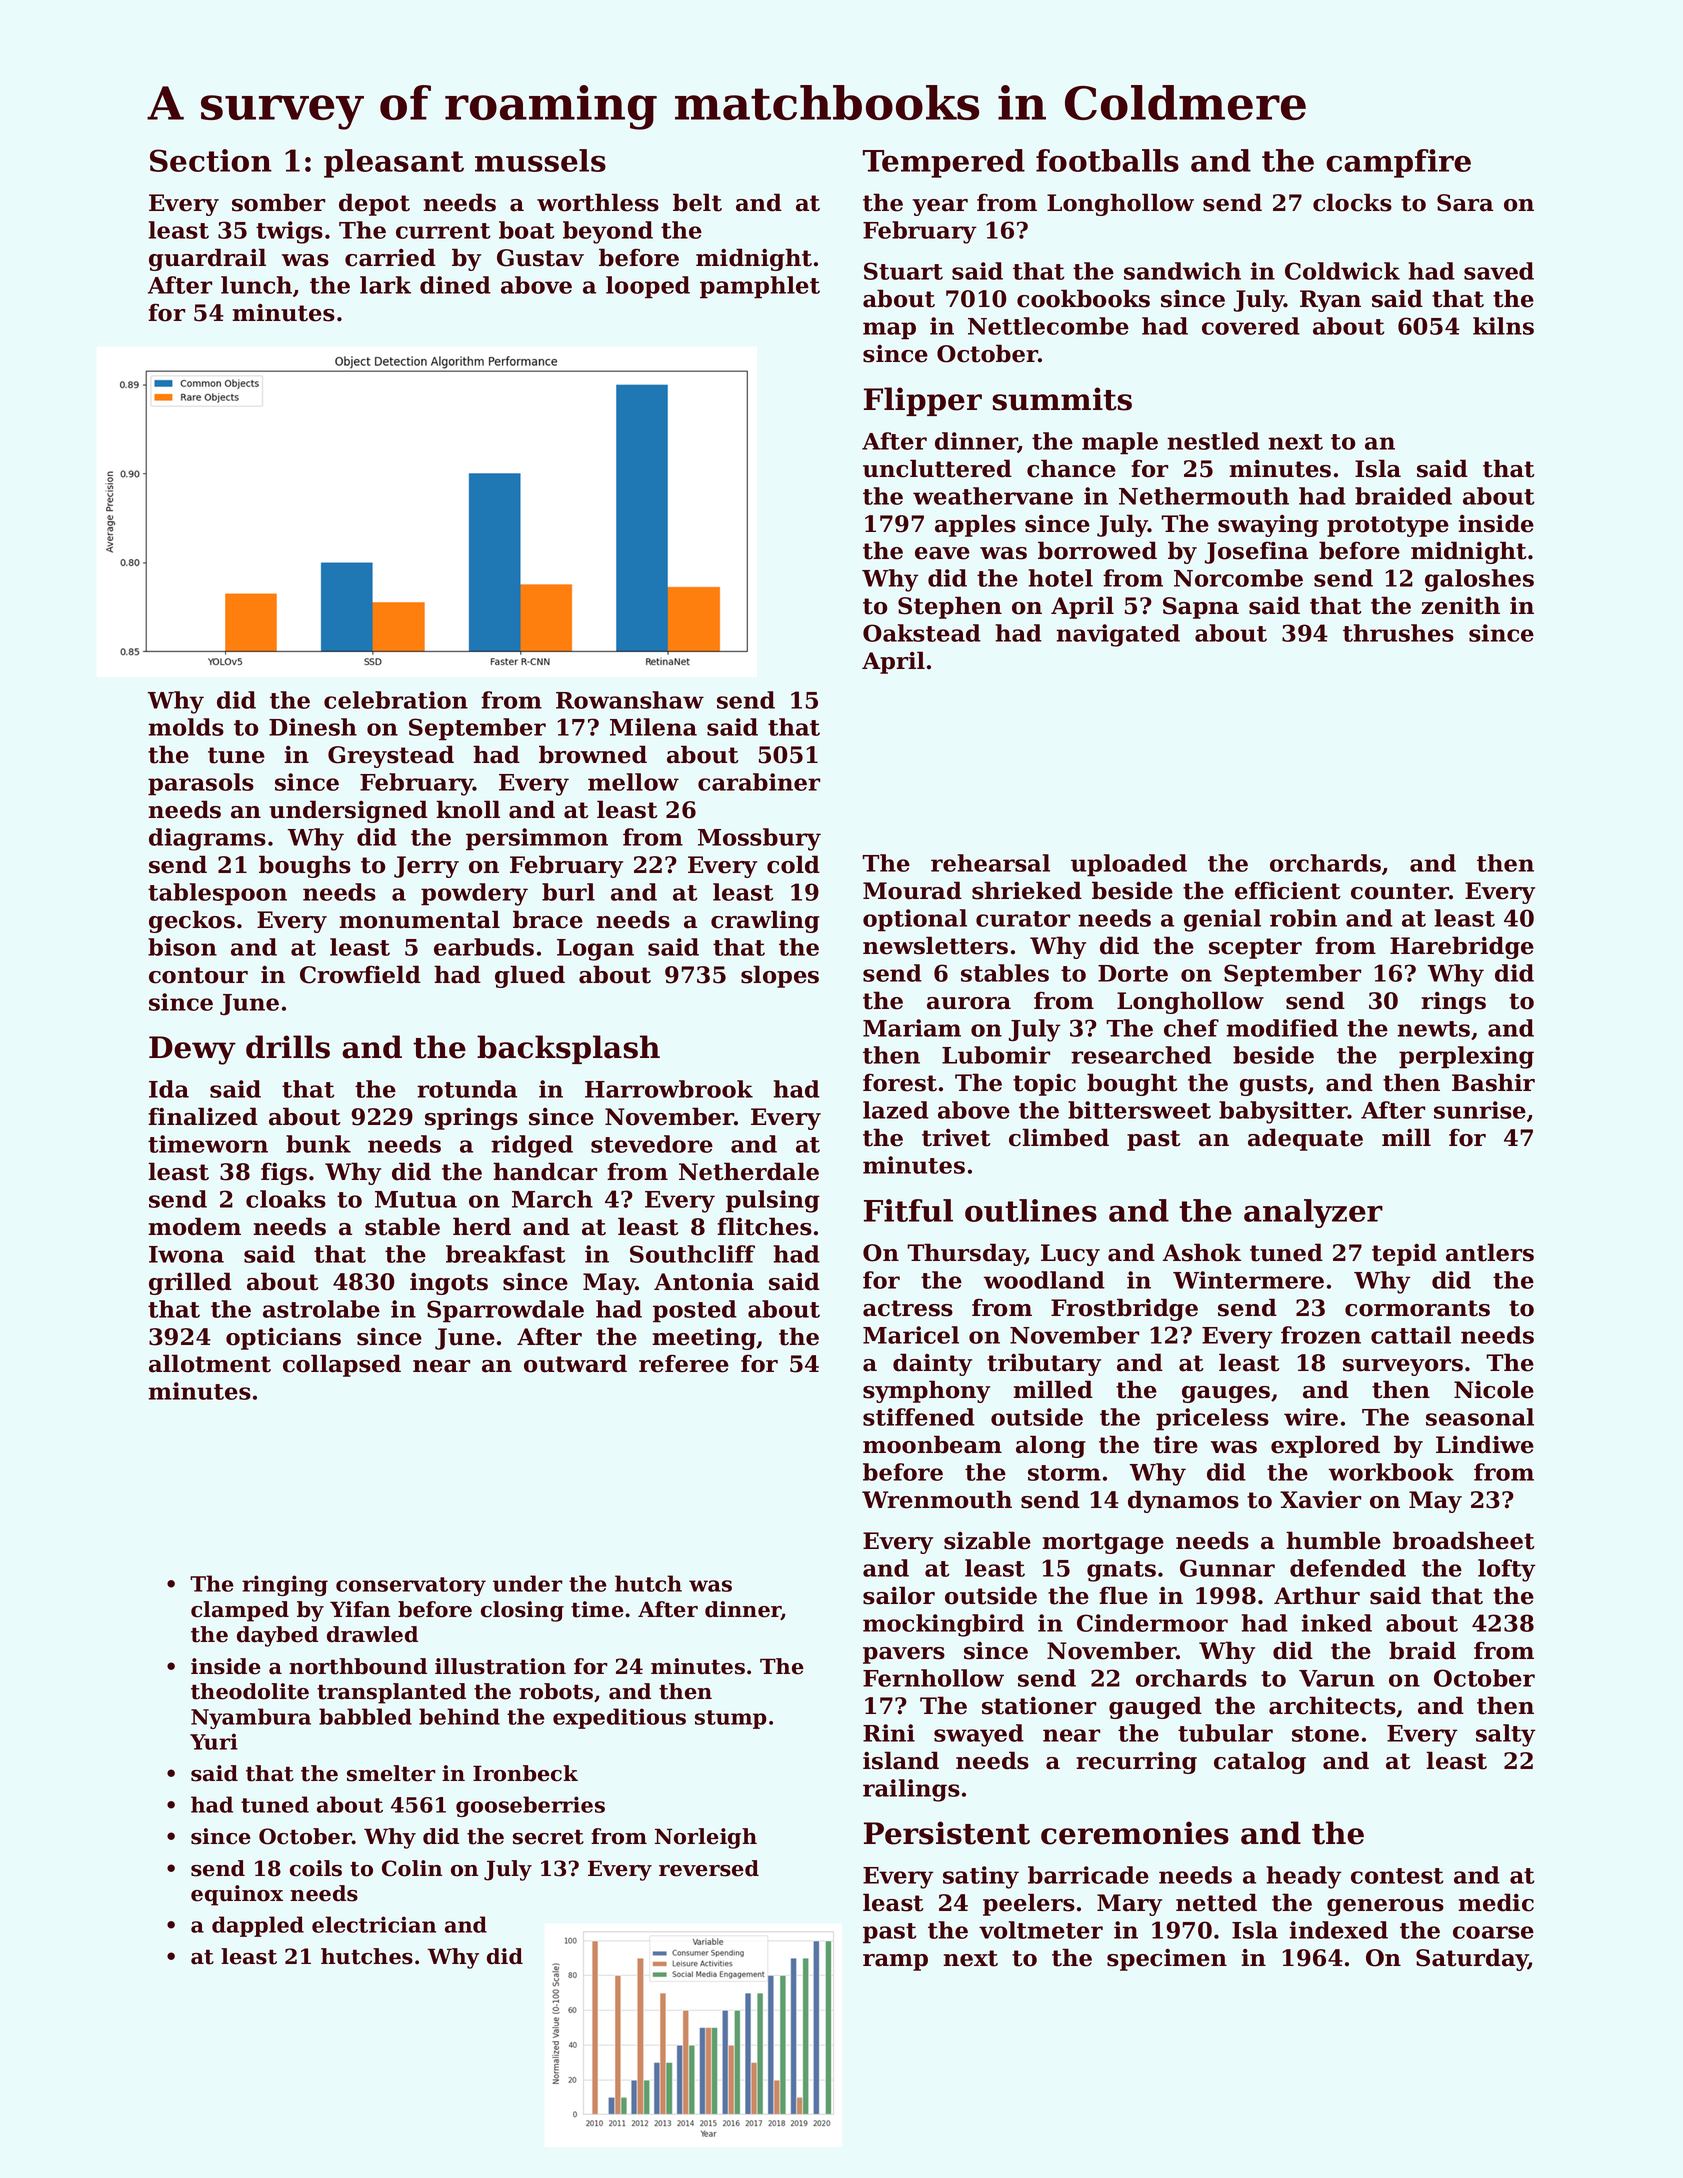 The height and width of the screenshot is (2178, 1683). Describe the element at coordinates (1493, 1932) in the screenshot. I see `coarse` at that location.
